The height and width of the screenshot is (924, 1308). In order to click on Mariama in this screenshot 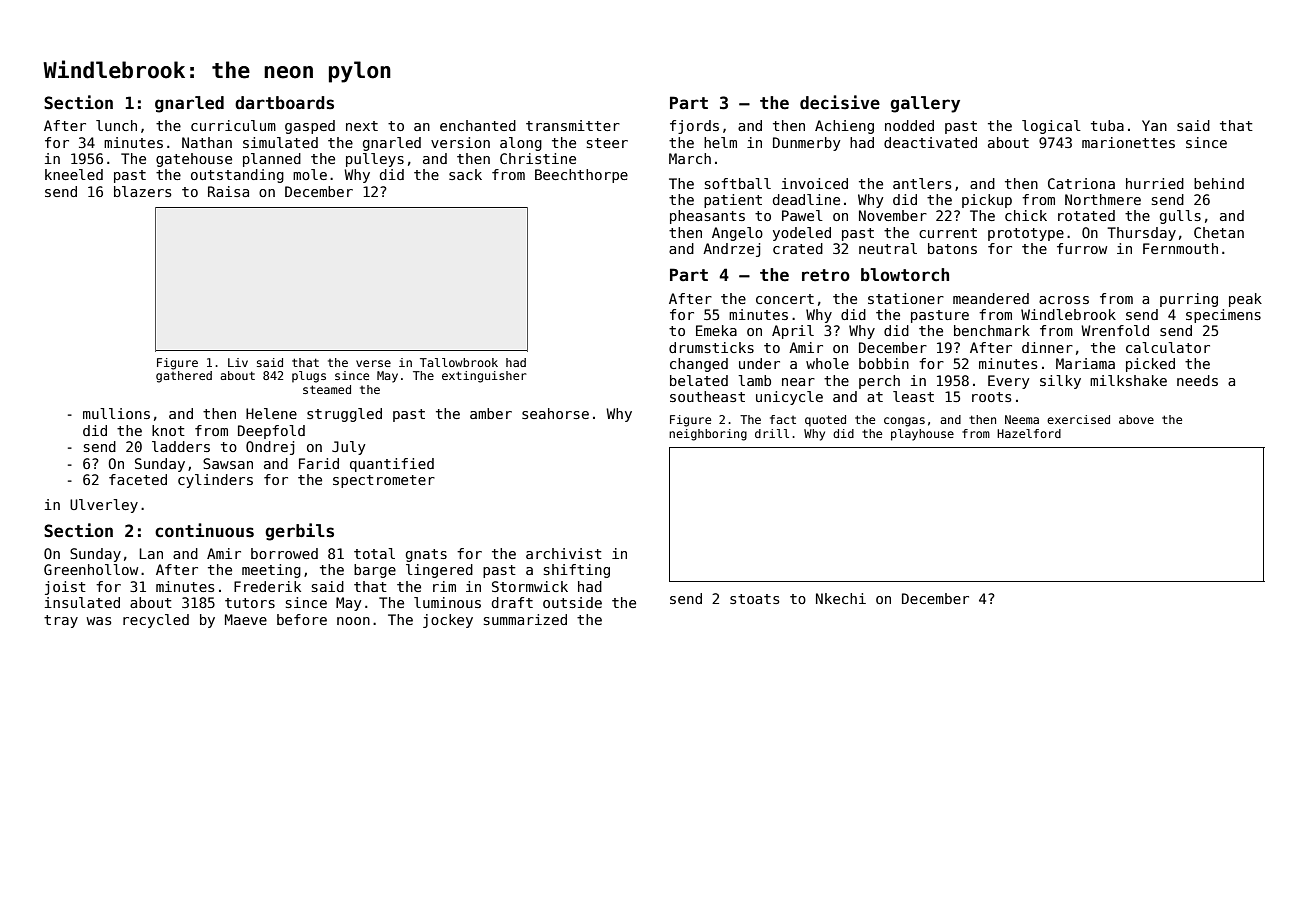, I will do `click(1085, 363)`.
